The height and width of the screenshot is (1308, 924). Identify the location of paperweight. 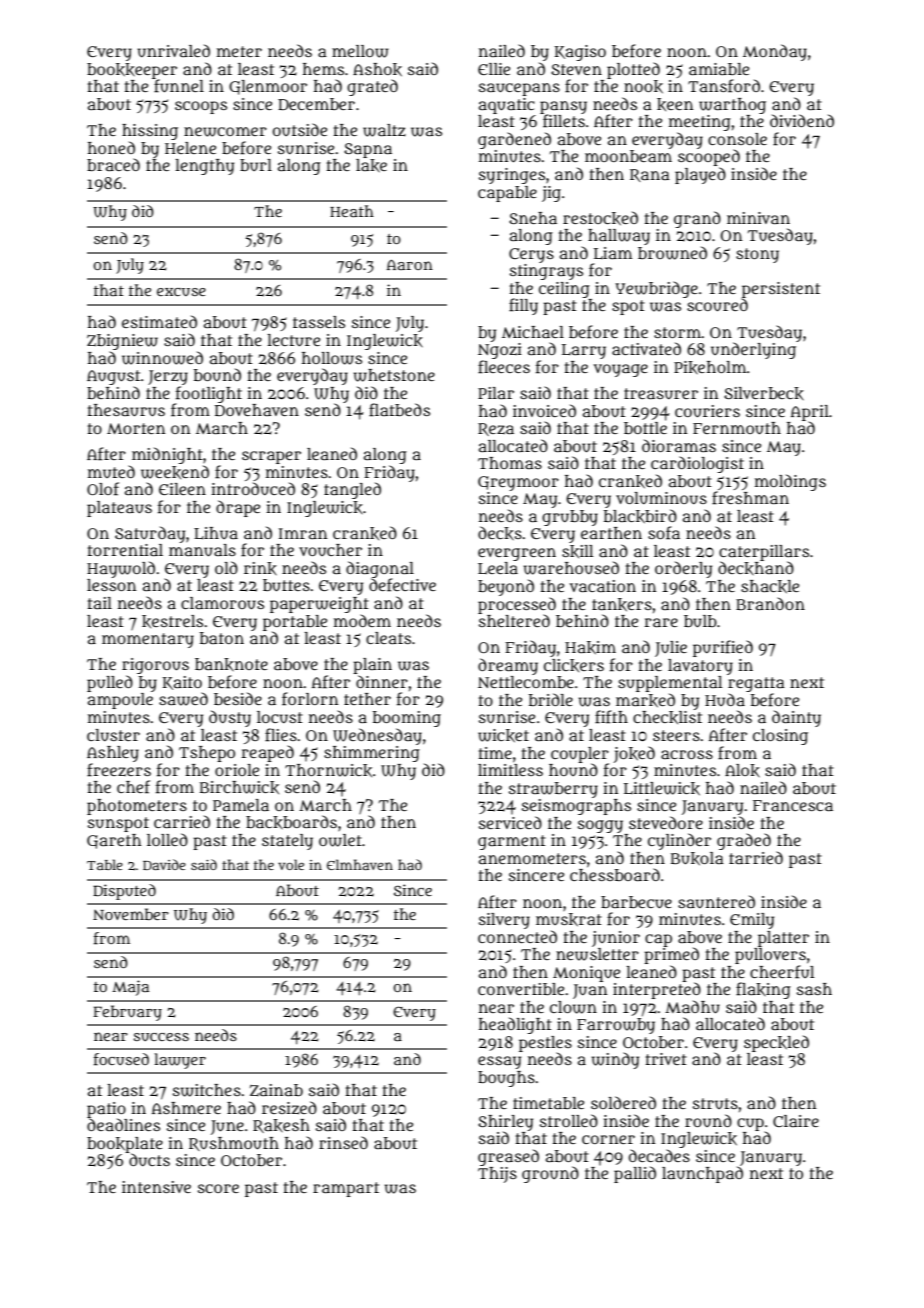
(319, 605).
